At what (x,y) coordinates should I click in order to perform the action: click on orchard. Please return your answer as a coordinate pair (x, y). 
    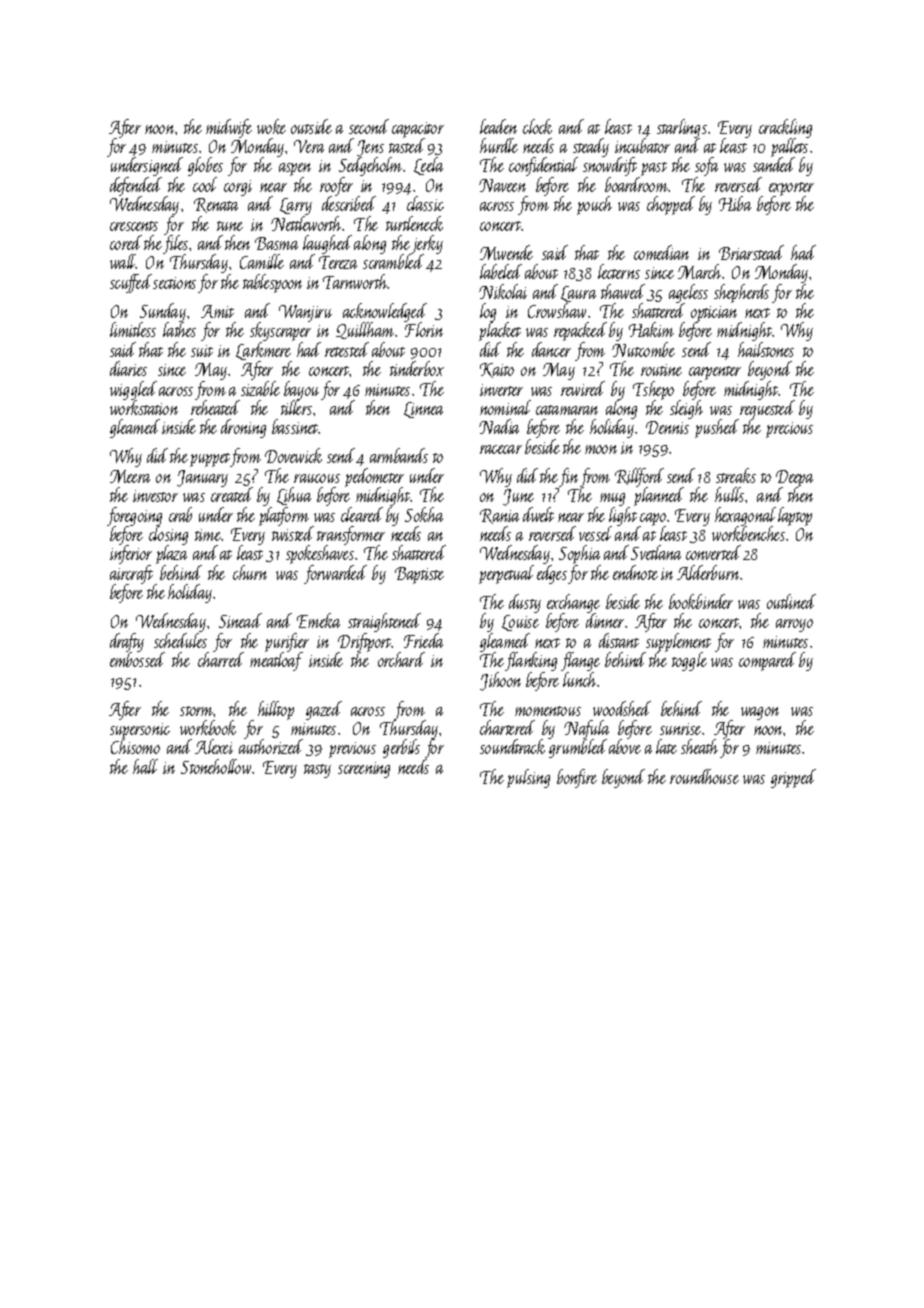
    Looking at the image, I should click on (401, 659).
